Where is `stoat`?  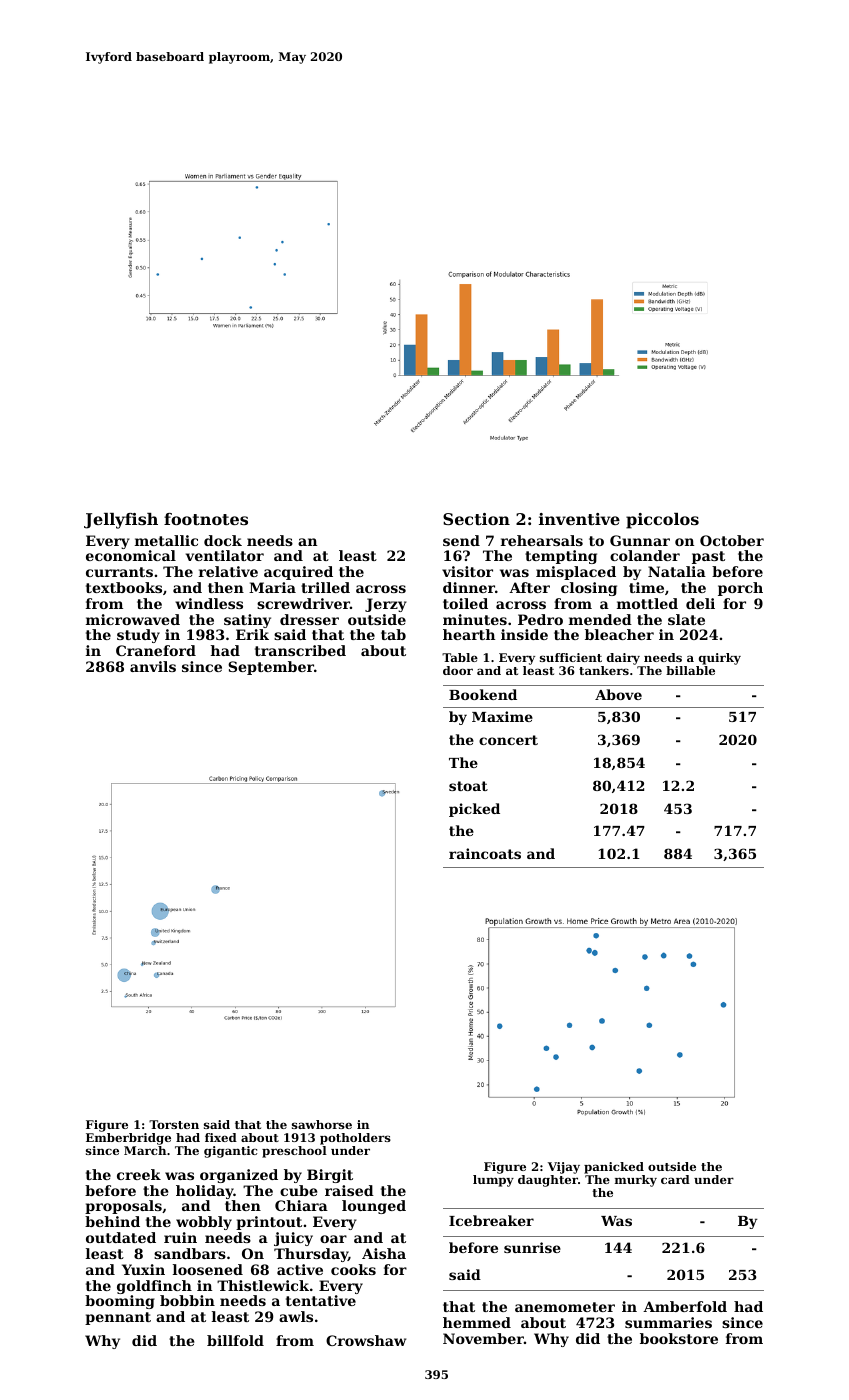
stoat is located at coordinates (468, 786).
